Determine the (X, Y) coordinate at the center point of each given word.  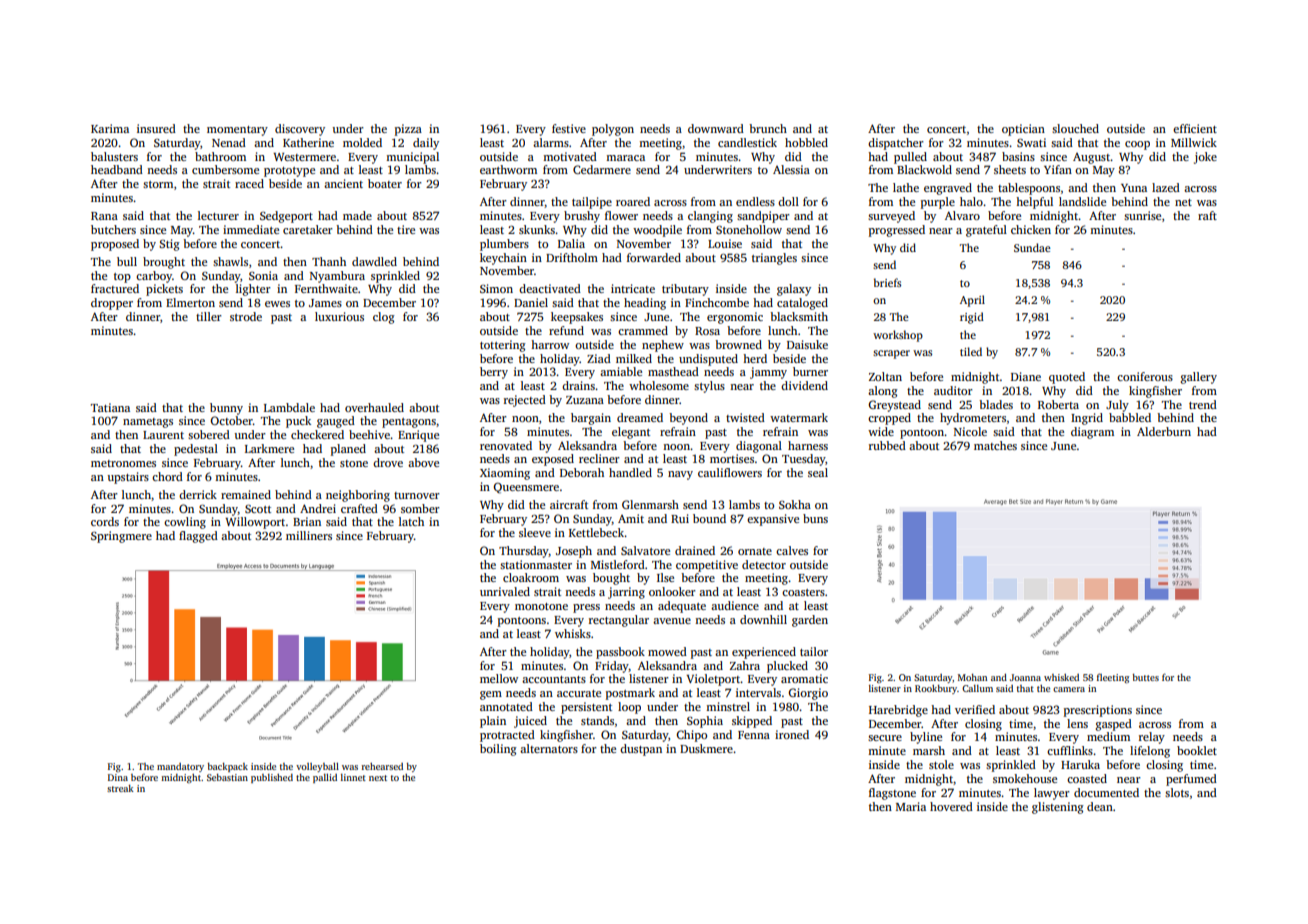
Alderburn (1164, 431)
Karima (110, 128)
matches (995, 445)
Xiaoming (505, 474)
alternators (549, 748)
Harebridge (898, 711)
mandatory (180, 767)
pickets (164, 290)
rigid (972, 318)
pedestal (196, 450)
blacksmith (799, 316)
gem (491, 695)
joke (1205, 158)
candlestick (747, 142)
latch (411, 521)
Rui (680, 518)
